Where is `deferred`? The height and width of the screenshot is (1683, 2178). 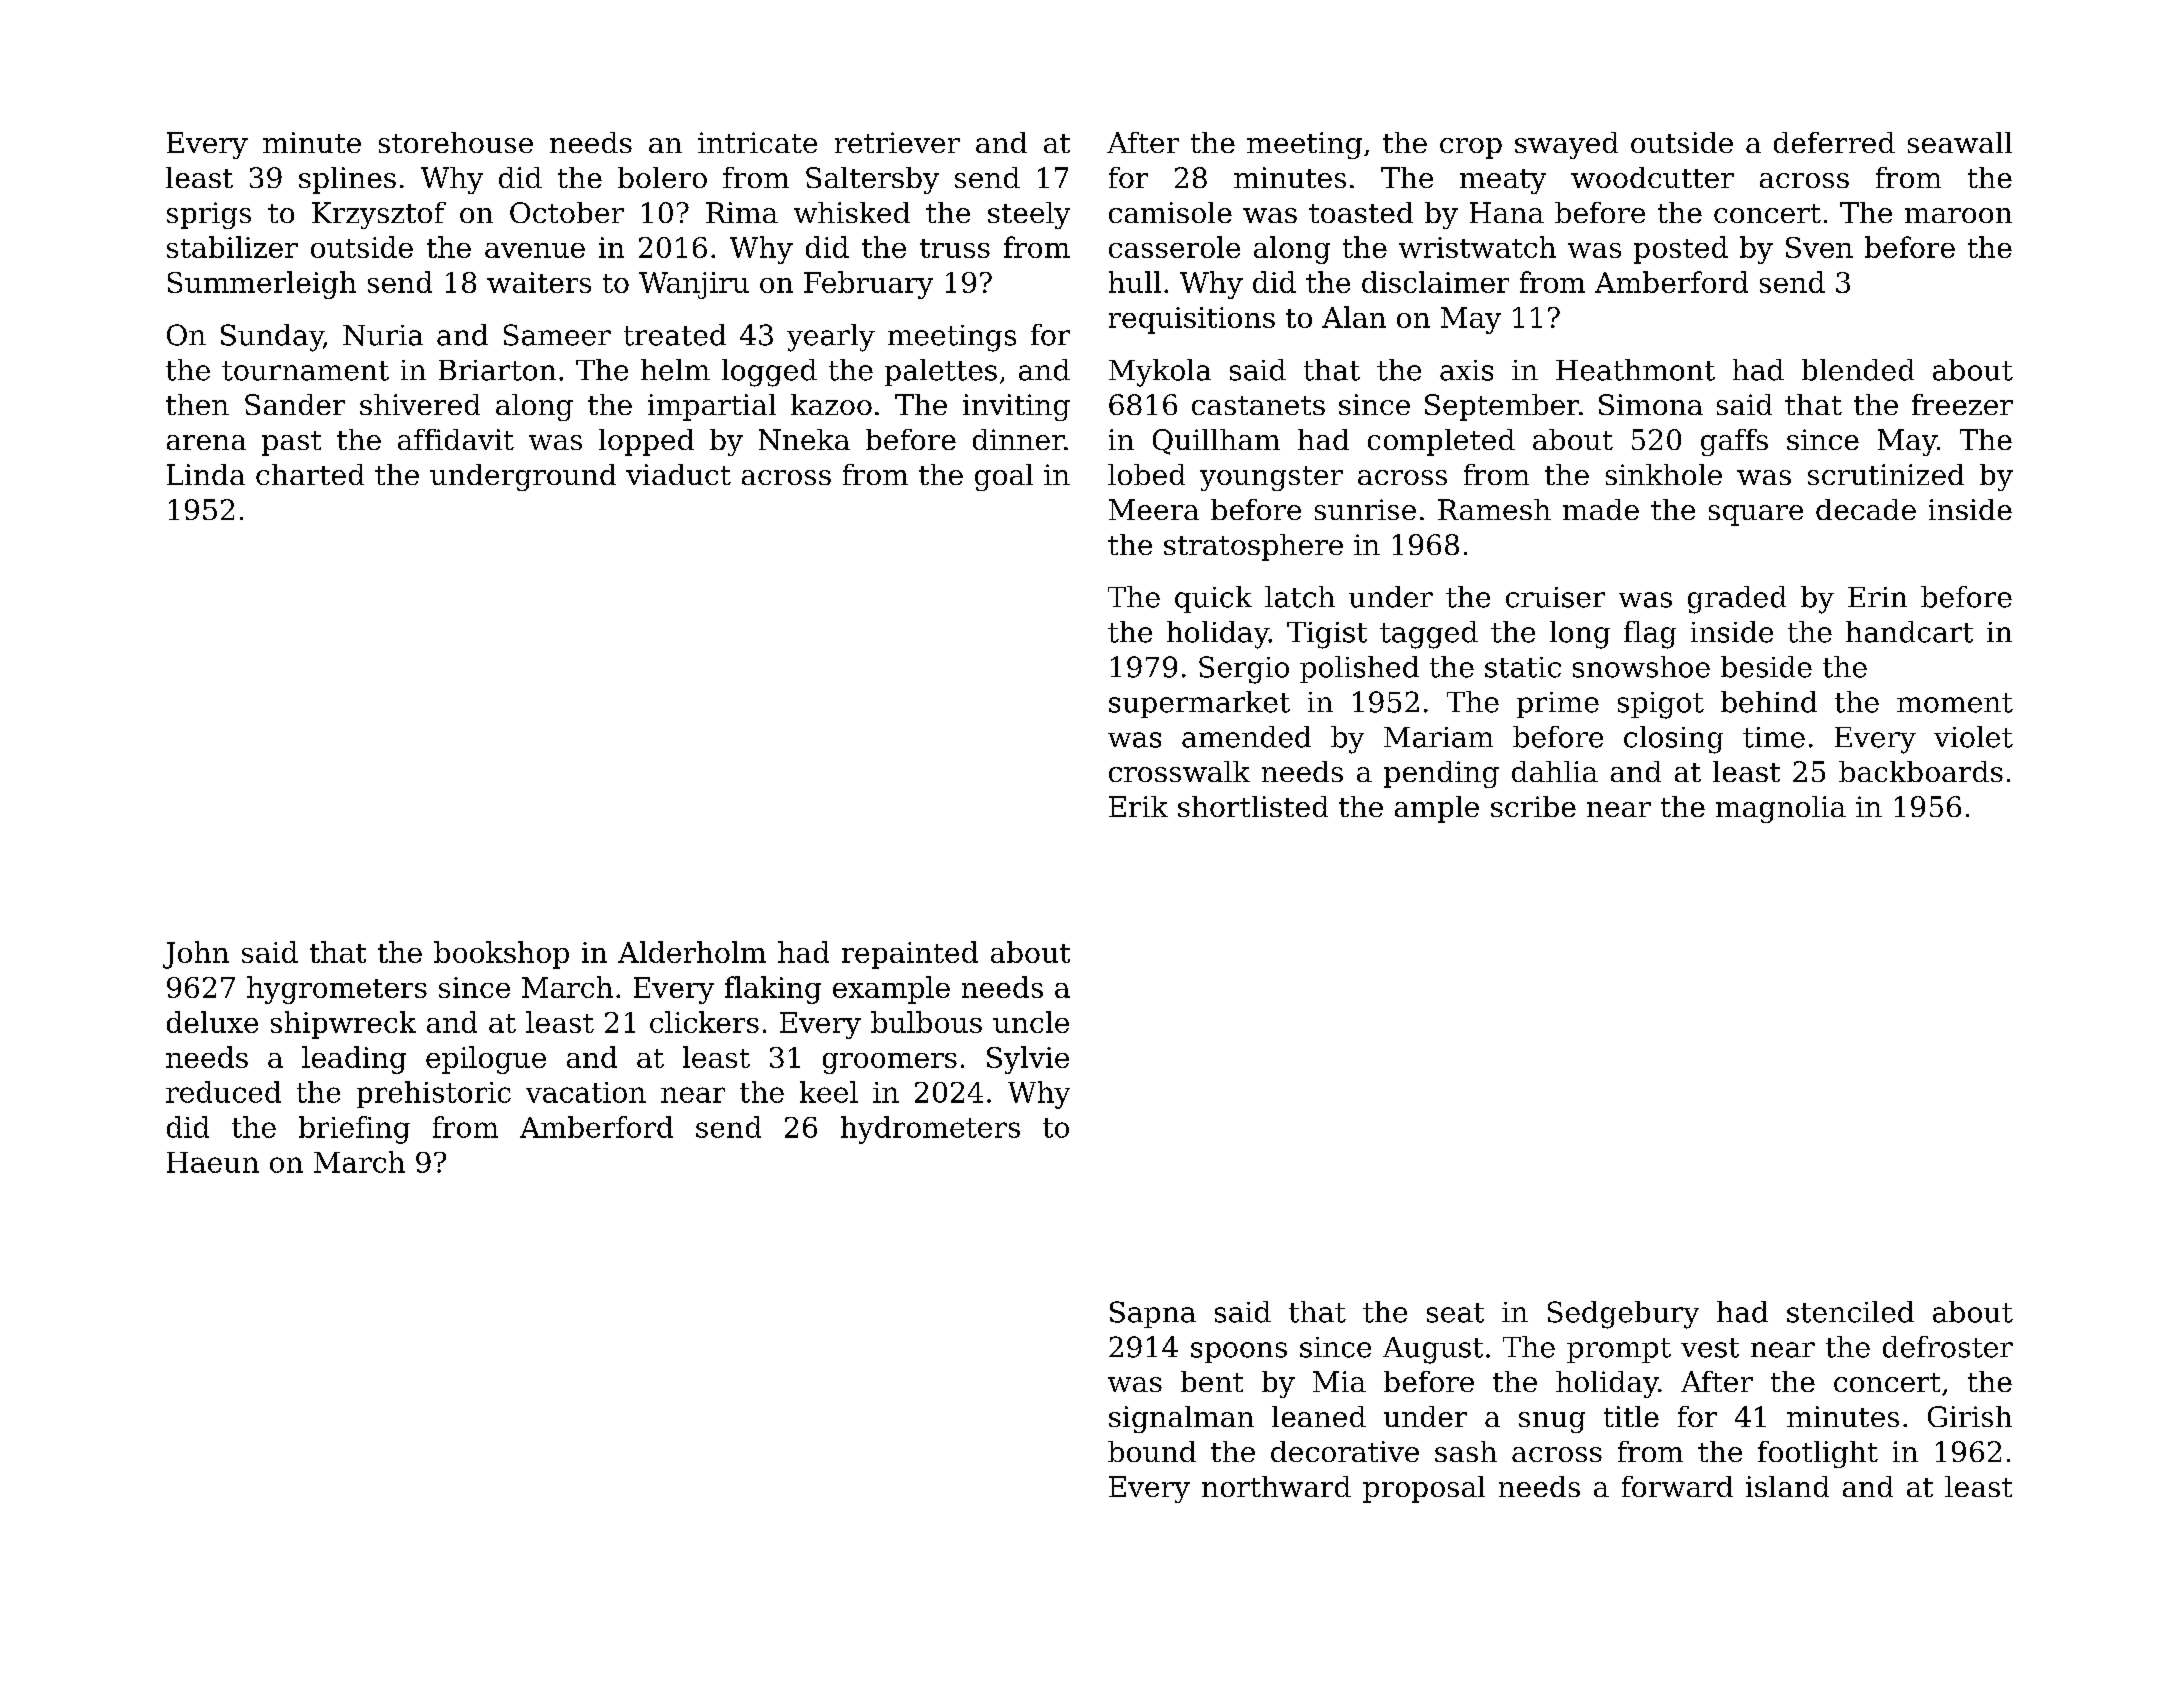
deferred is located at coordinates (1834, 142).
